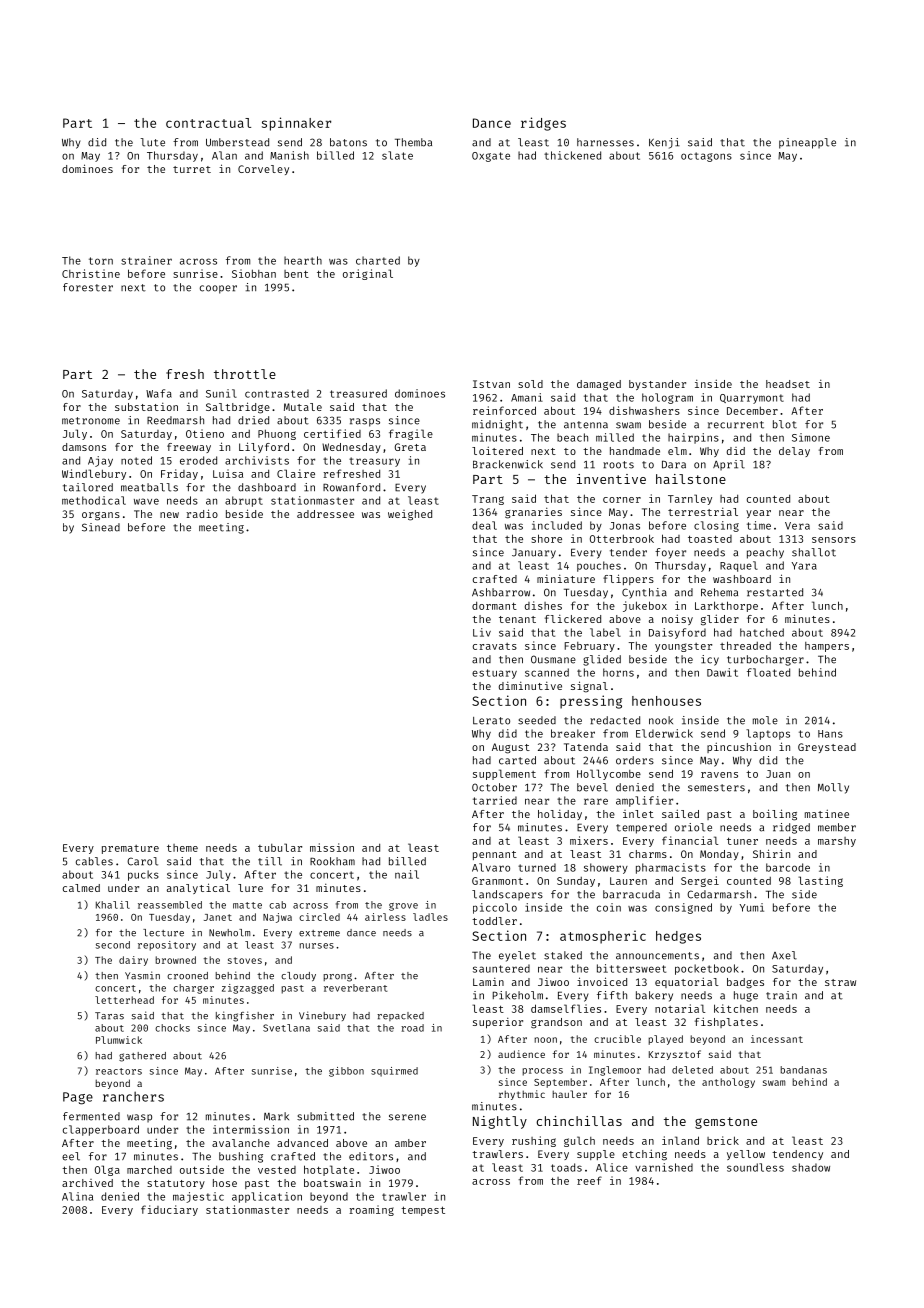 Image resolution: width=924 pixels, height=1308 pixels. Describe the element at coordinates (664, 143) in the image. I see `Kenji` at that location.
